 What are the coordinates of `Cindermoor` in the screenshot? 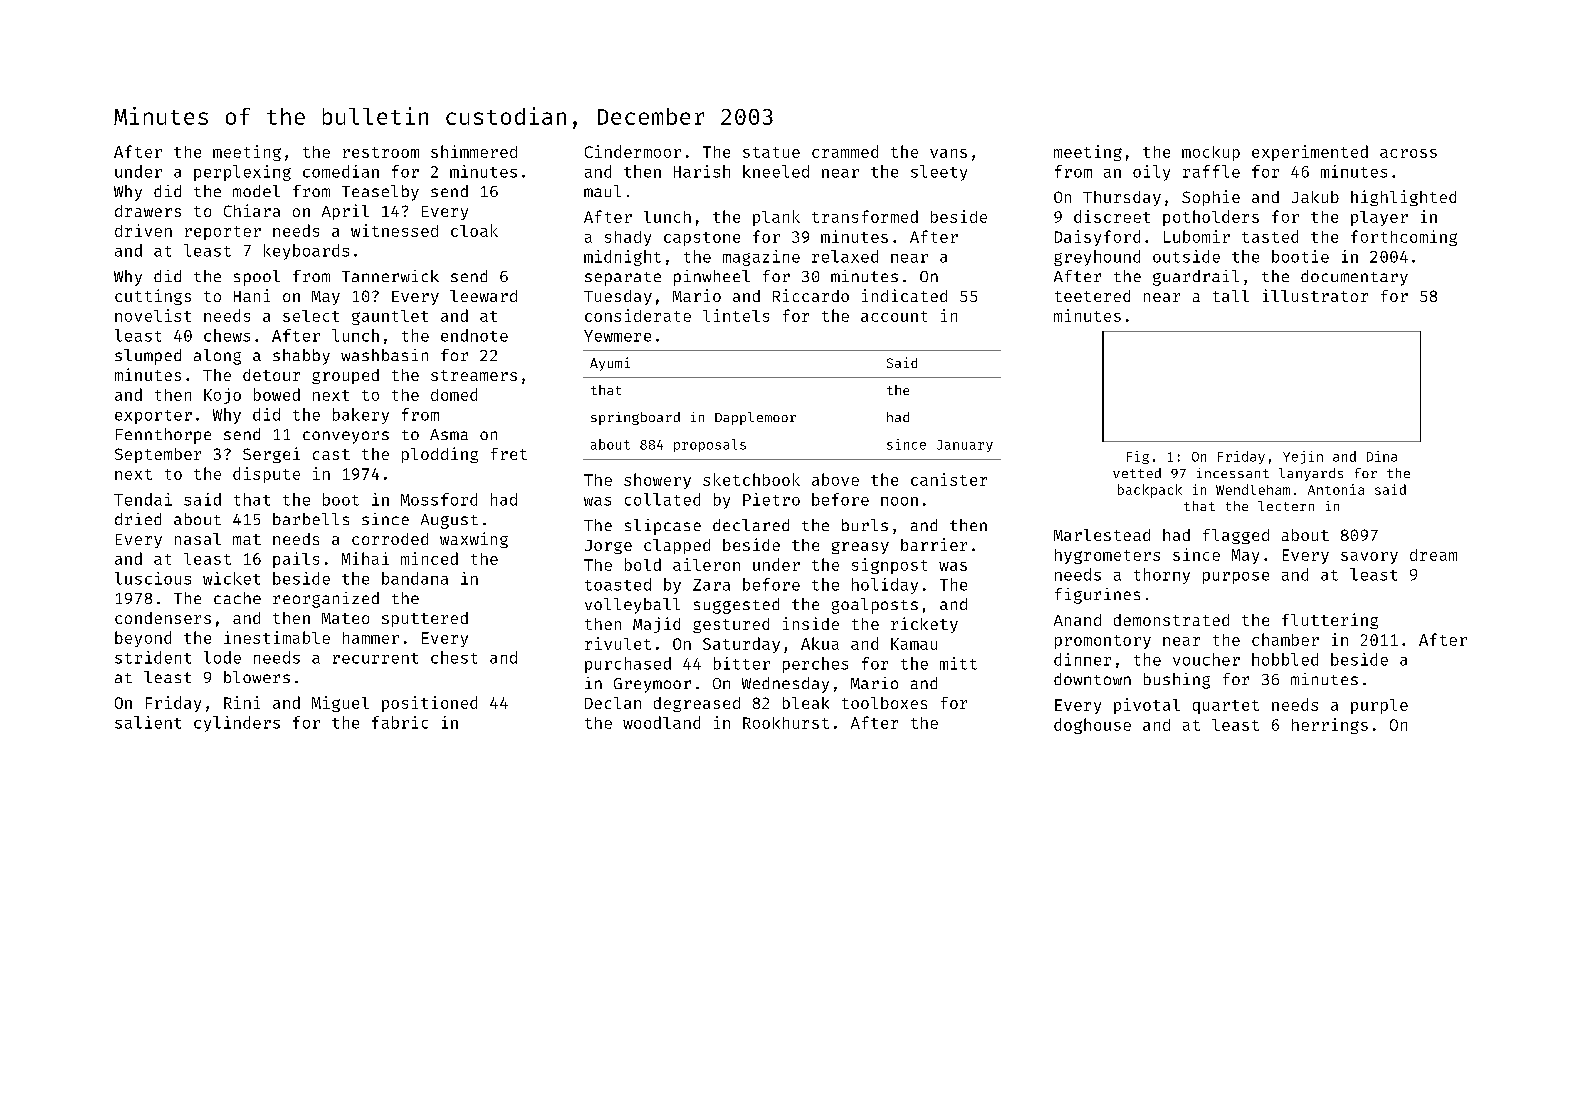 It's located at (633, 151).
